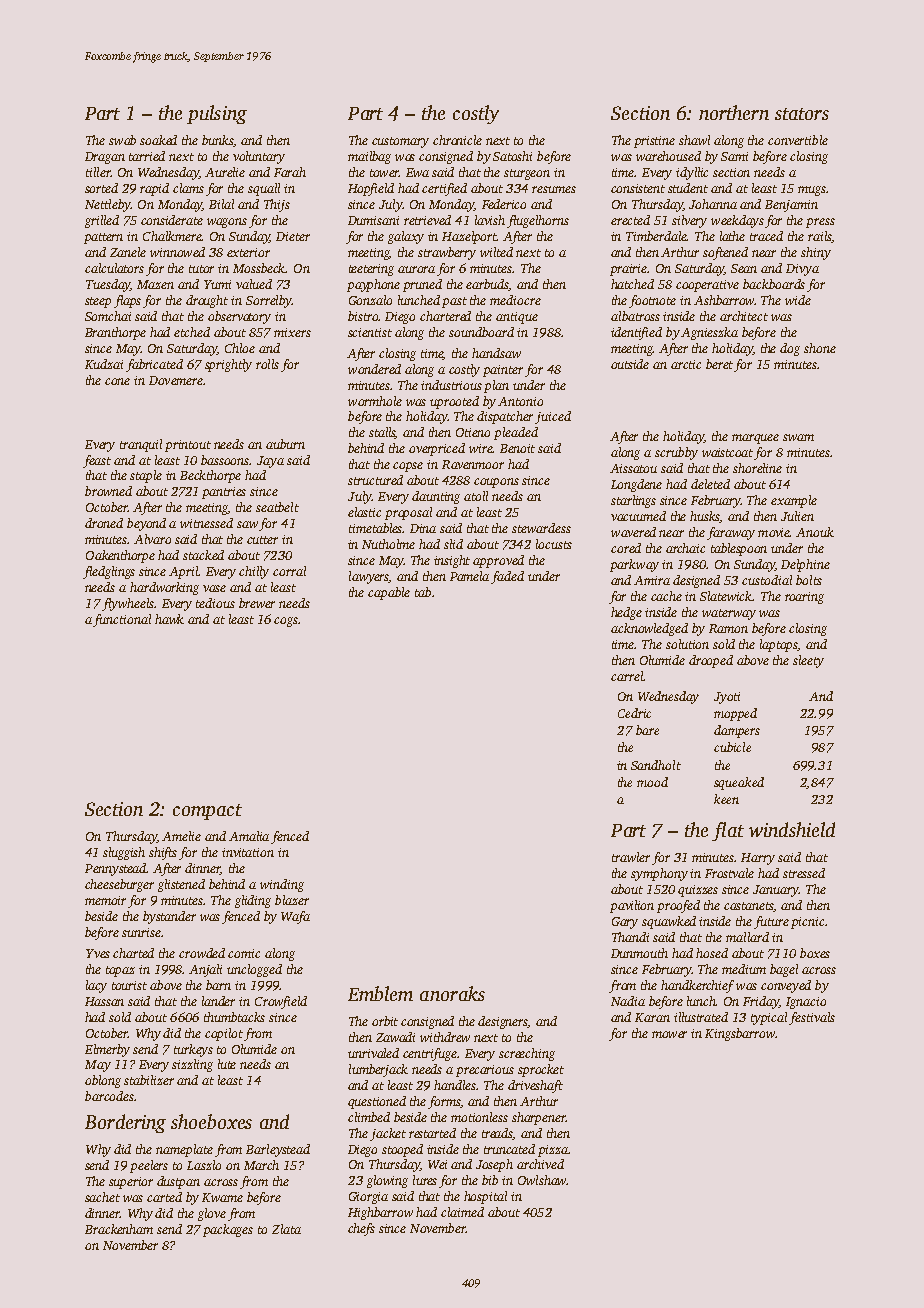  I want to click on tedious, so click(215, 603).
